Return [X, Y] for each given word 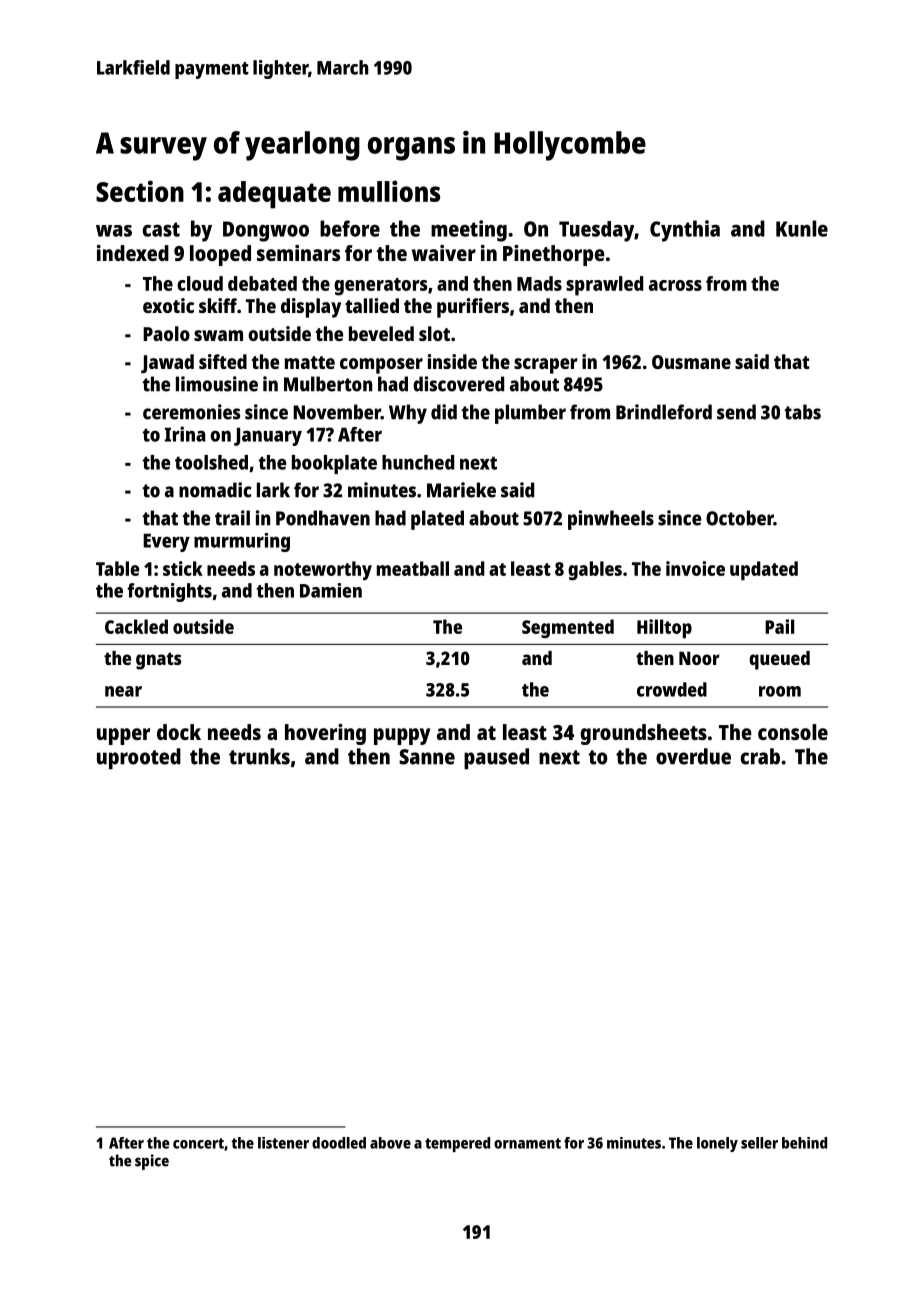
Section [140, 191]
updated [764, 571]
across [675, 285]
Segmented [568, 628]
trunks [259, 756]
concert [198, 1143]
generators [380, 287]
